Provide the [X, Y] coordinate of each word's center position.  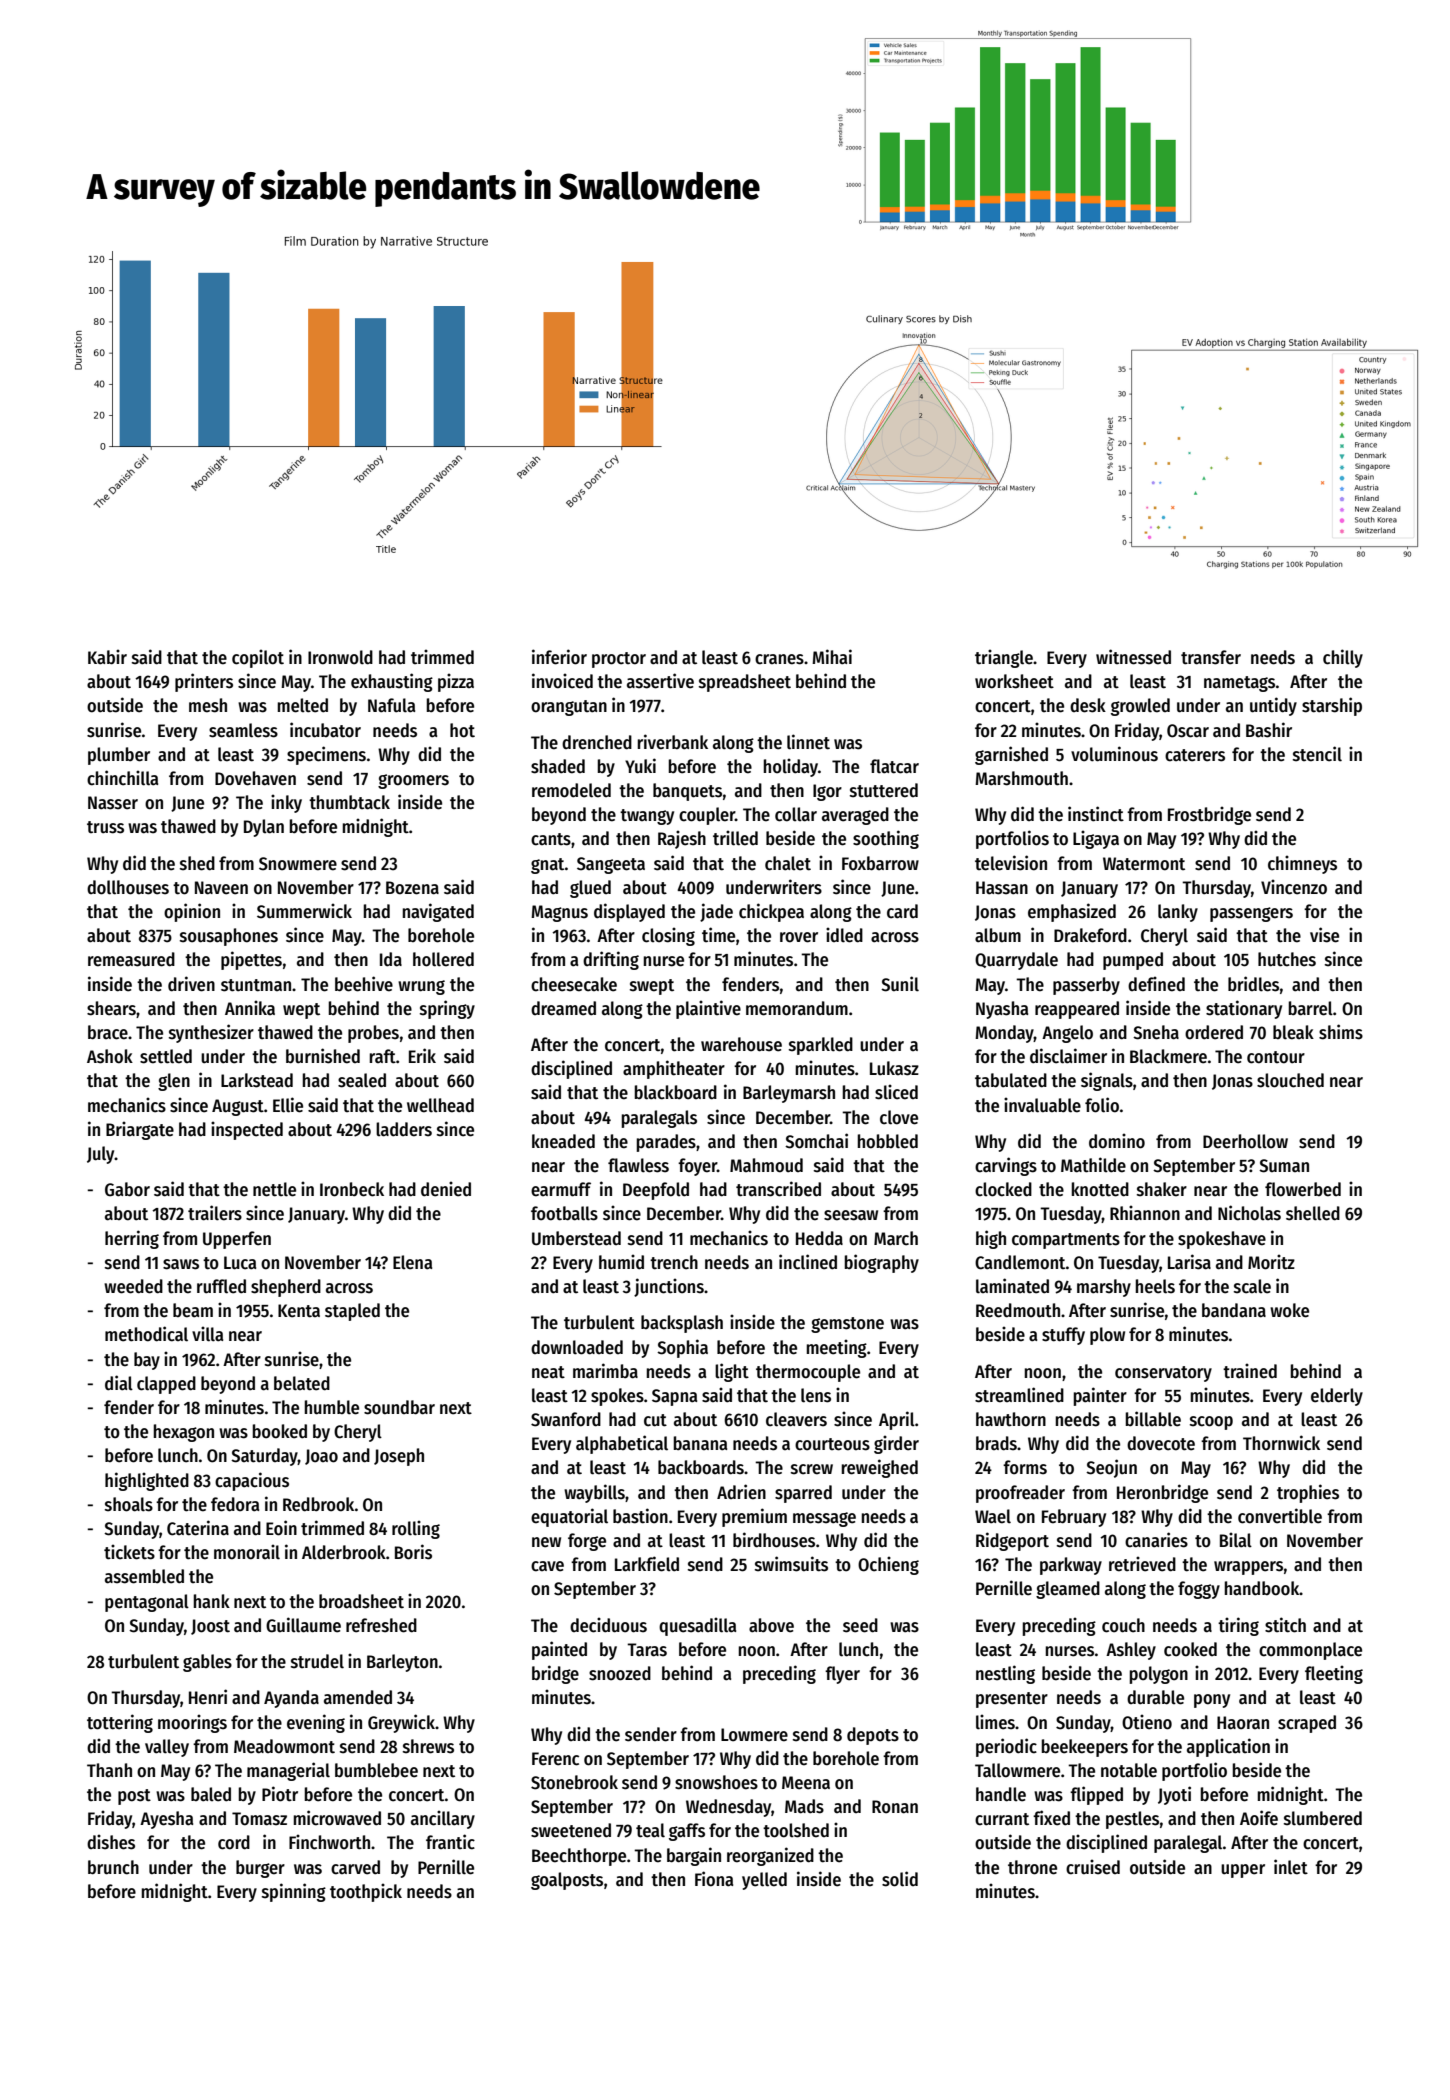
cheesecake [574, 984]
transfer [1211, 657]
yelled [764, 1881]
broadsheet [361, 1601]
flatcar [894, 766]
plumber [119, 756]
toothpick [366, 1892]
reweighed [880, 1468]
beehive [364, 984]
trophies [1308, 1493]
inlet [1291, 1867]
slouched [1290, 1080]
